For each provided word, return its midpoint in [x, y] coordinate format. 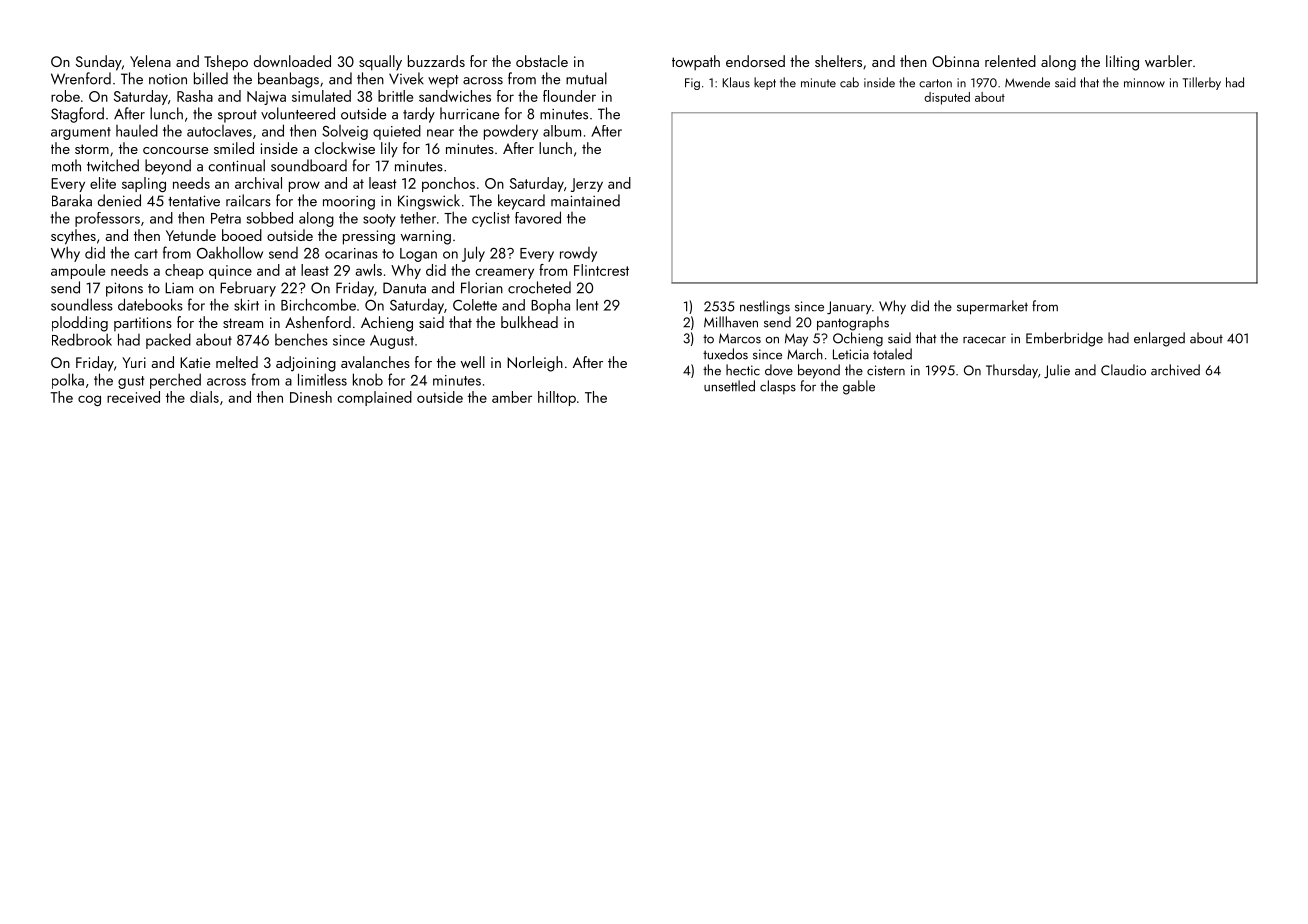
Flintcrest [601, 270]
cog [89, 400]
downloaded [292, 61]
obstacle [542, 61]
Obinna [955, 61]
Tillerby [1202, 83]
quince [230, 272]
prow [304, 186]
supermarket [992, 307]
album [562, 131]
